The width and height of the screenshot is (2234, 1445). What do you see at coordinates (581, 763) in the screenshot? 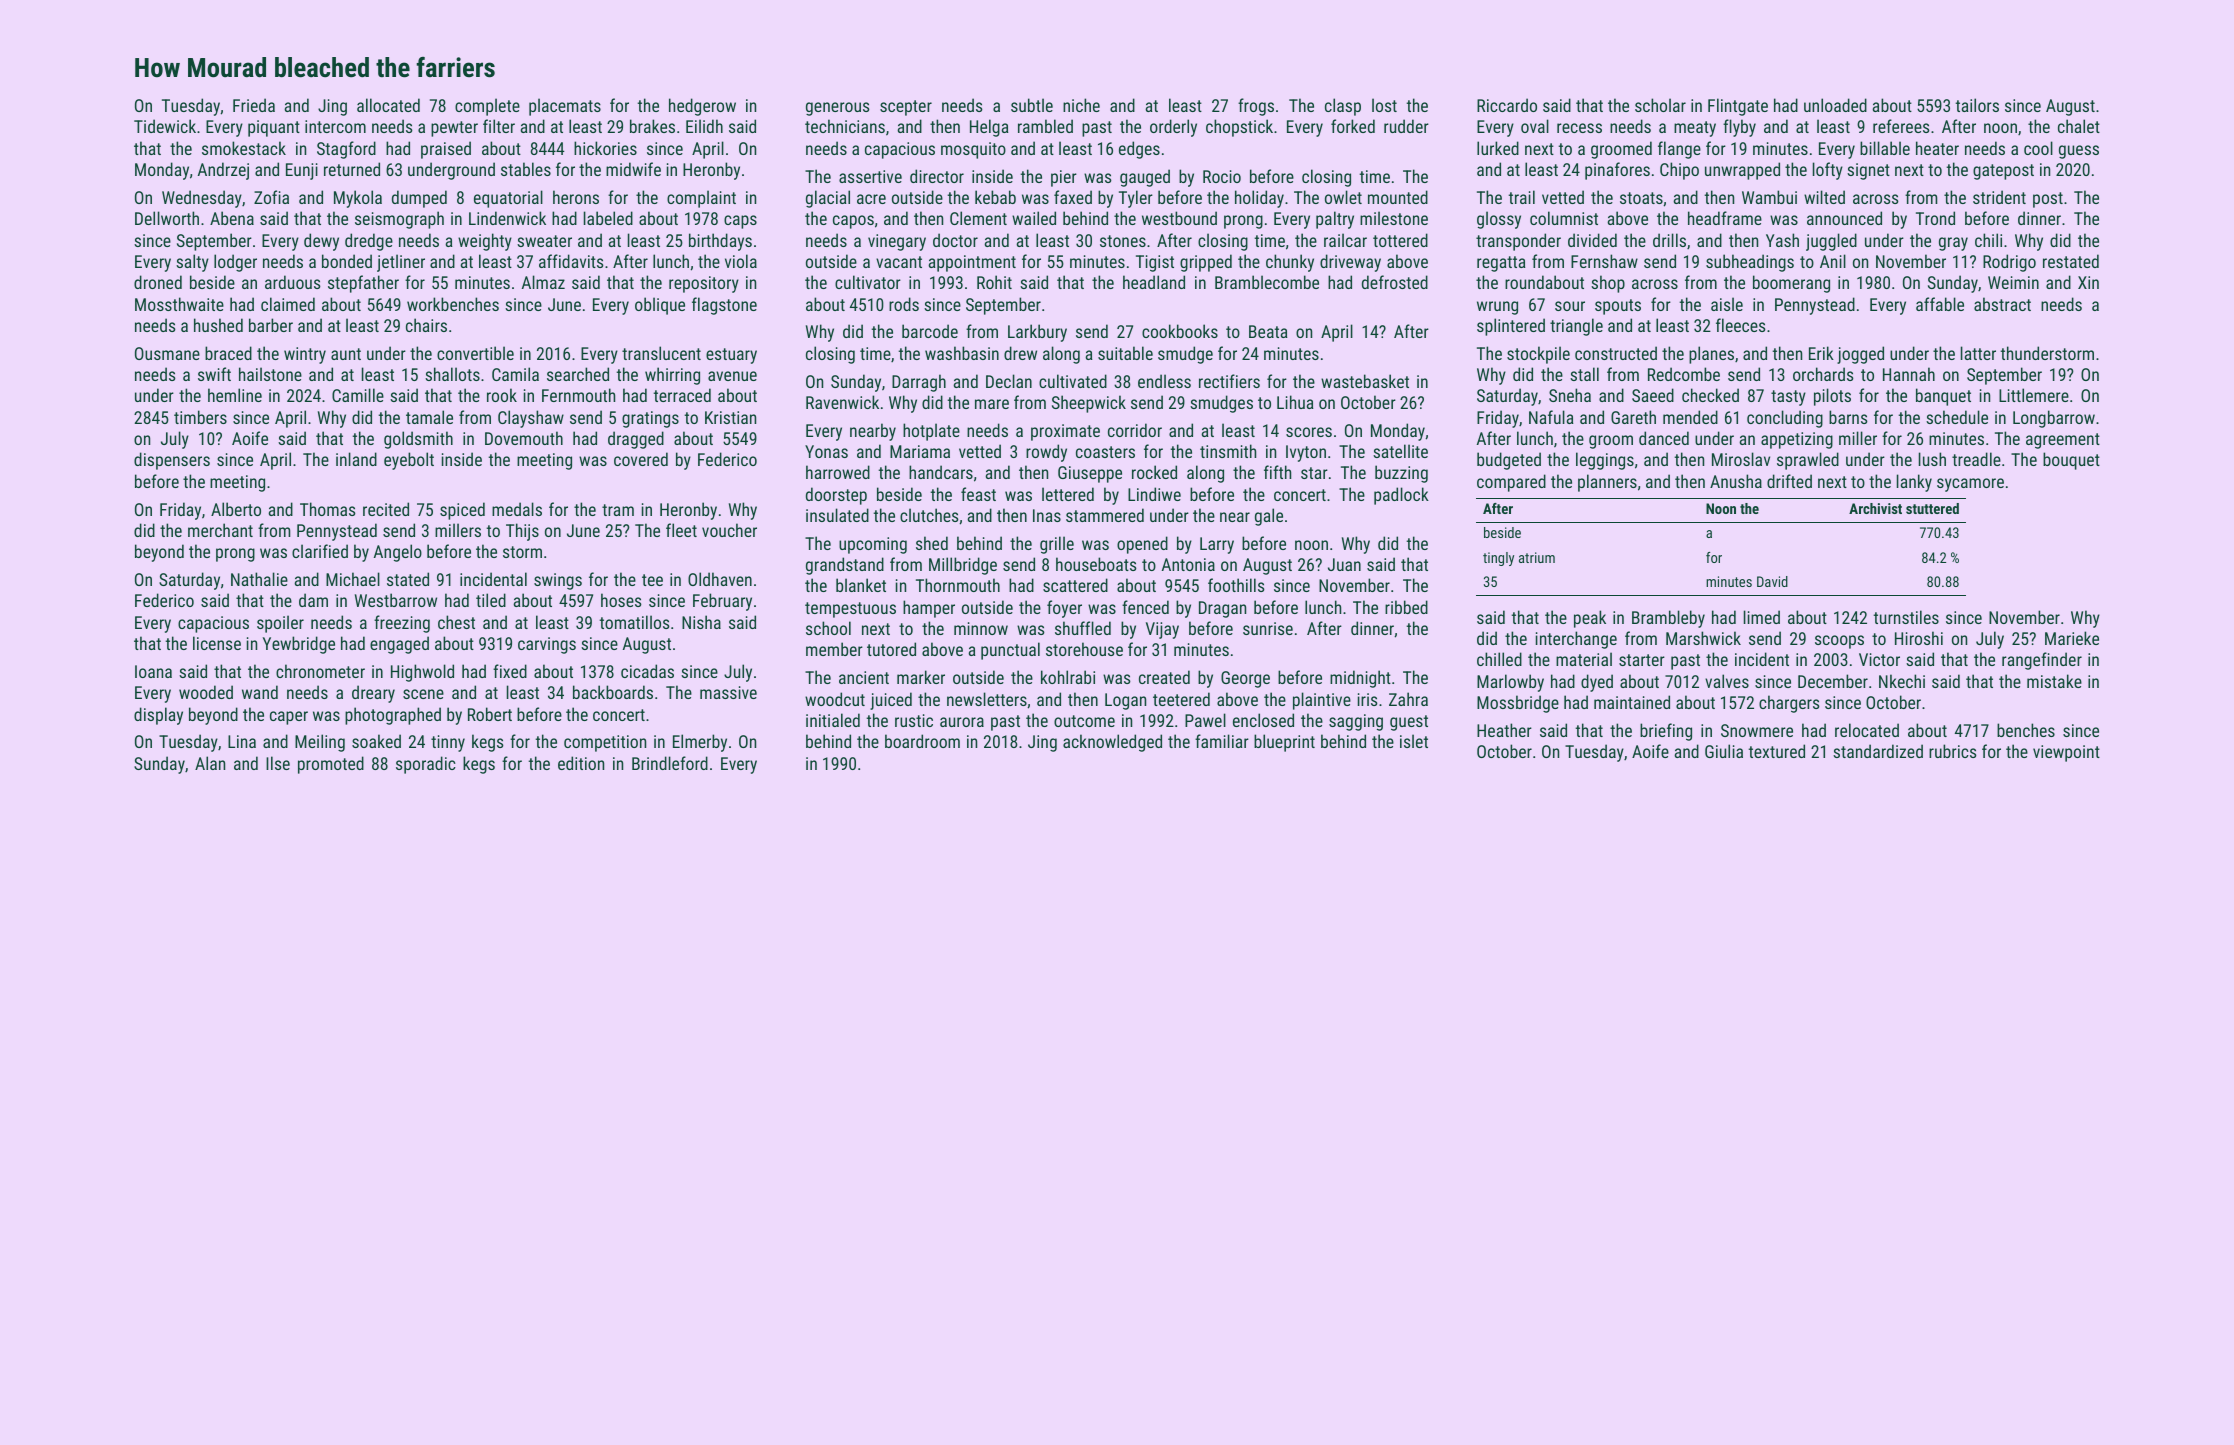
I see `edition` at bounding box center [581, 763].
